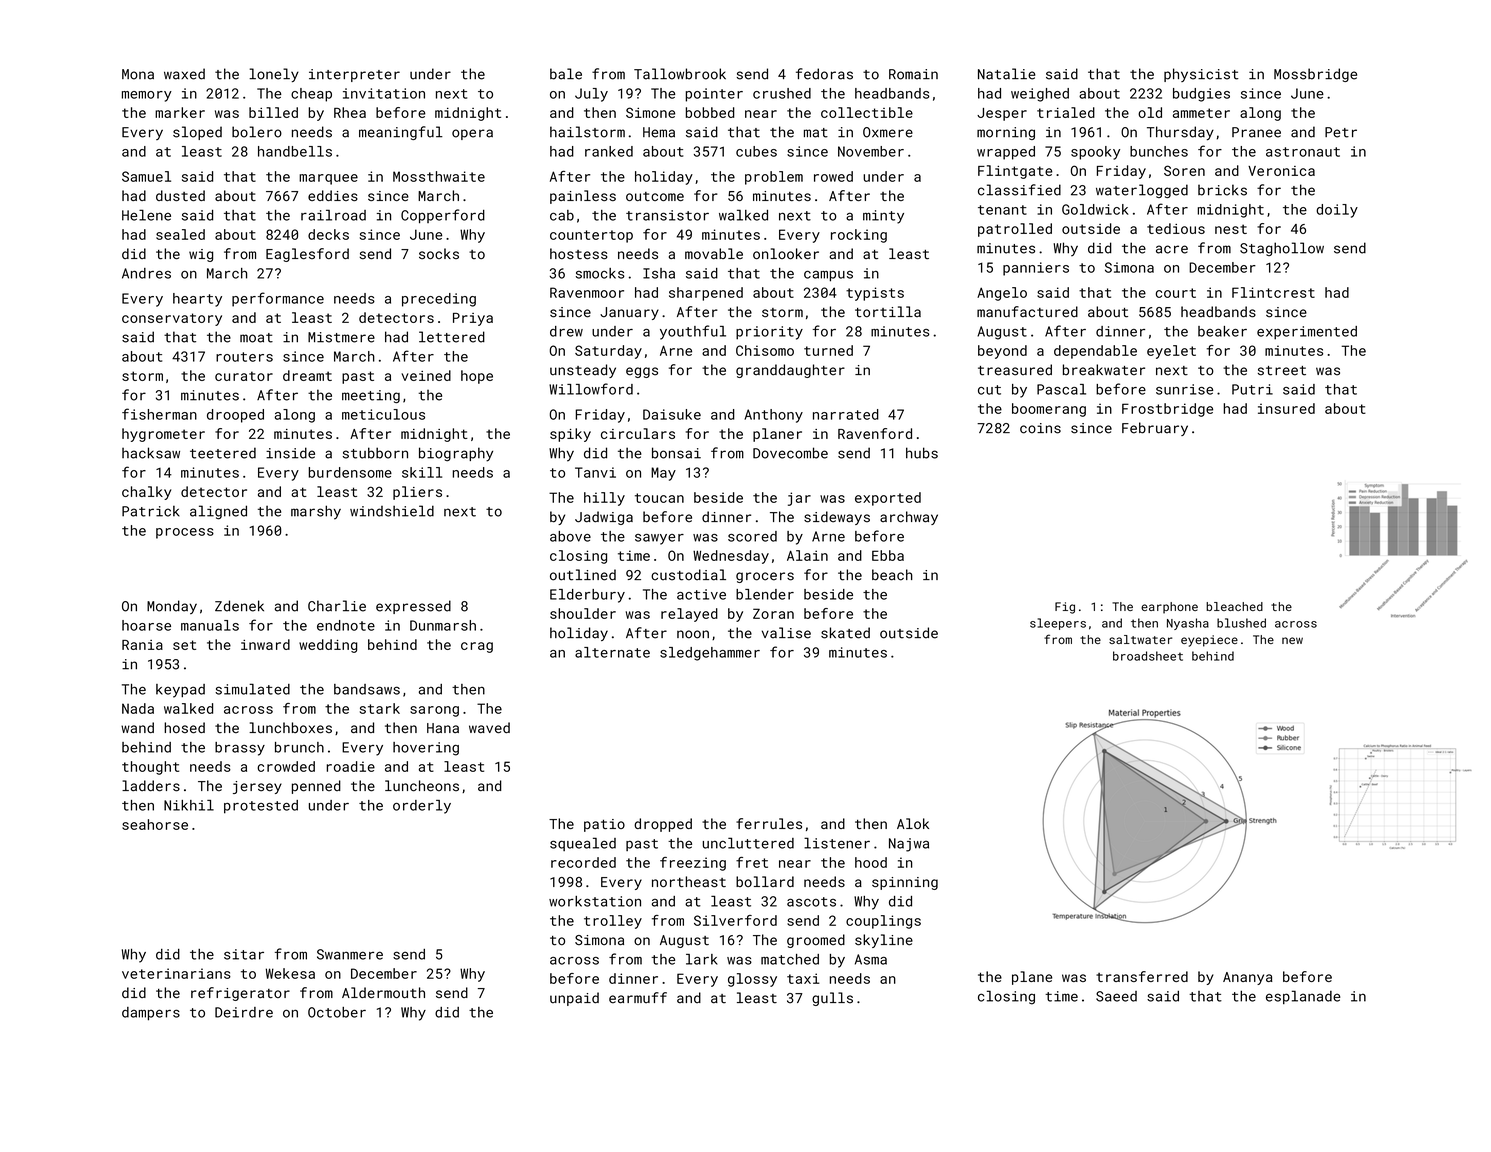 This screenshot has height=1152, width=1491. What do you see at coordinates (1282, 249) in the screenshot?
I see `Staghollow` at bounding box center [1282, 249].
